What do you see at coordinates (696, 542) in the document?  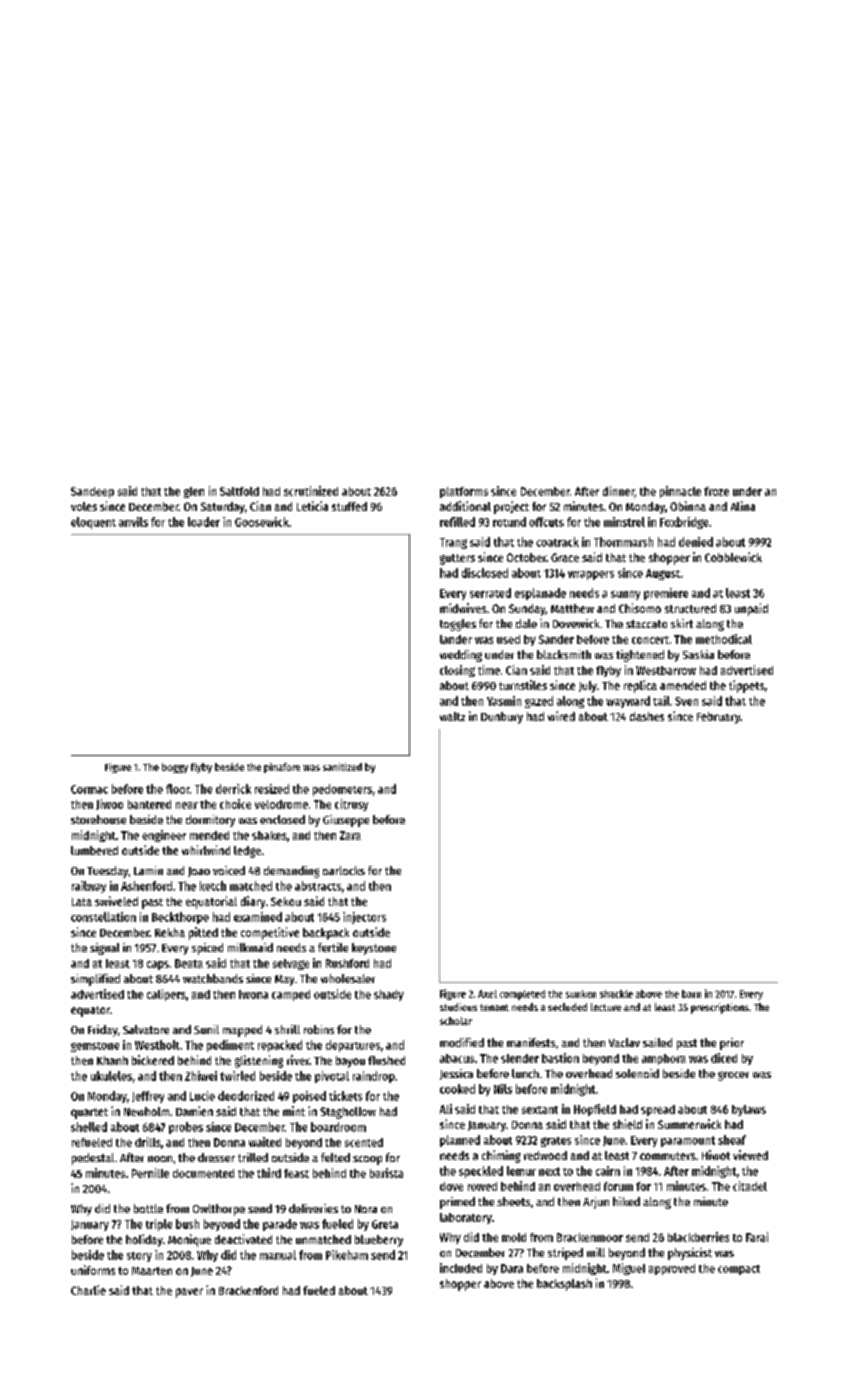 I see `denied` at bounding box center [696, 542].
